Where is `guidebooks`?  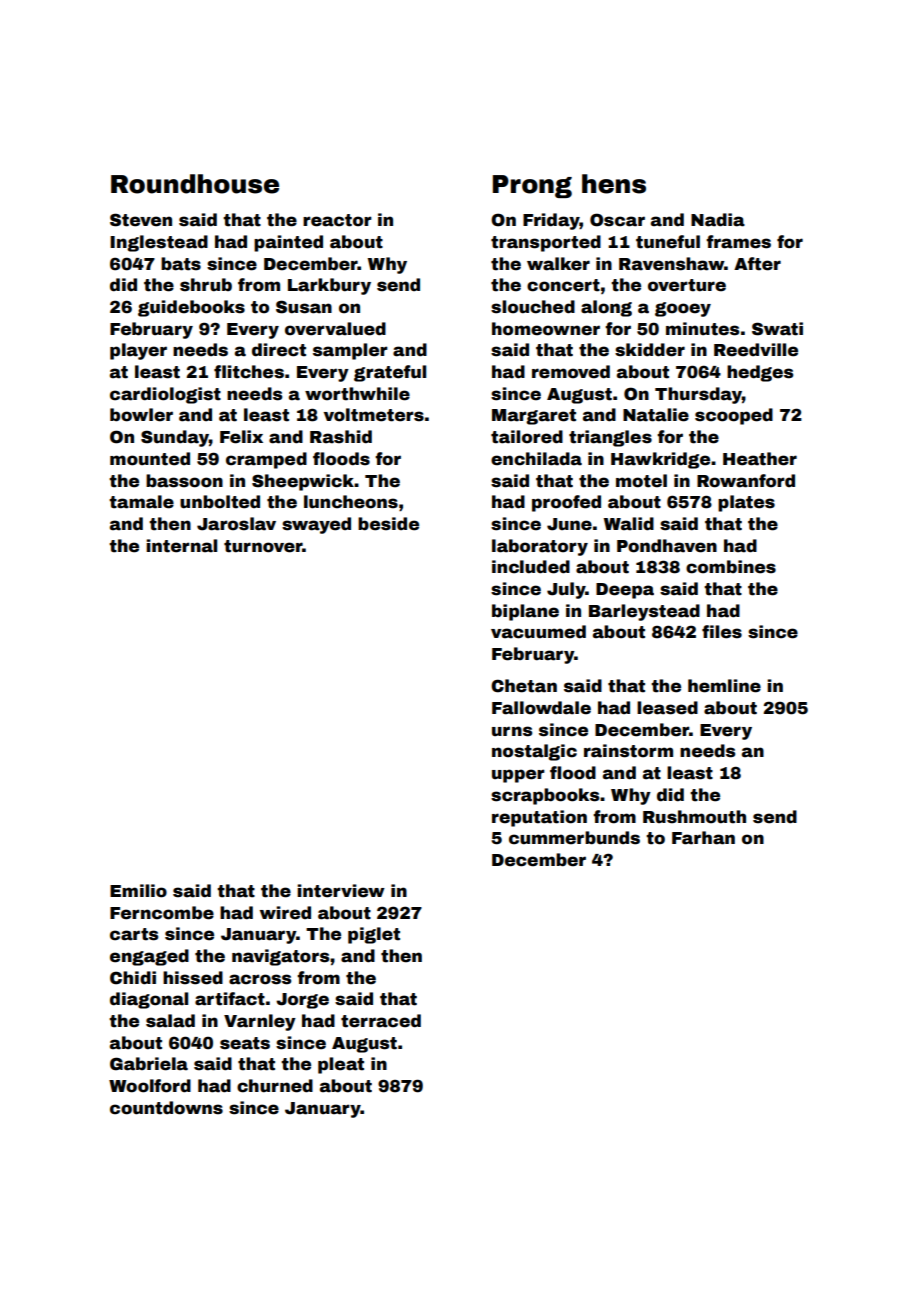
guidebooks is located at coordinates (191, 308).
